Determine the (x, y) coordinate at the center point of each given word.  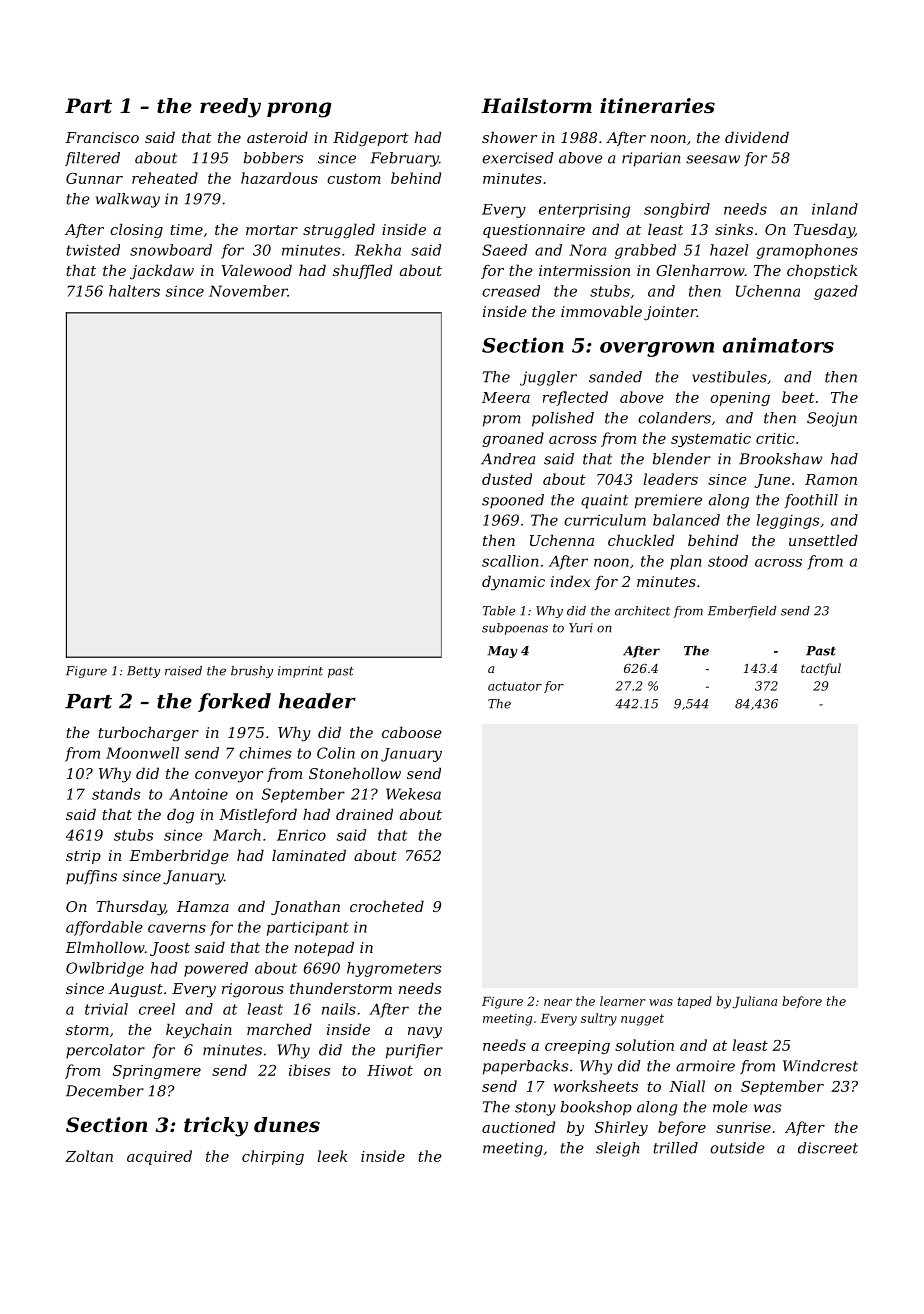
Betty (143, 672)
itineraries (657, 106)
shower (509, 137)
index (570, 581)
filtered (92, 159)
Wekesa (413, 794)
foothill (811, 501)
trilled (676, 1148)
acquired (159, 1157)
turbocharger (148, 734)
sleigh (617, 1149)
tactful (821, 669)
